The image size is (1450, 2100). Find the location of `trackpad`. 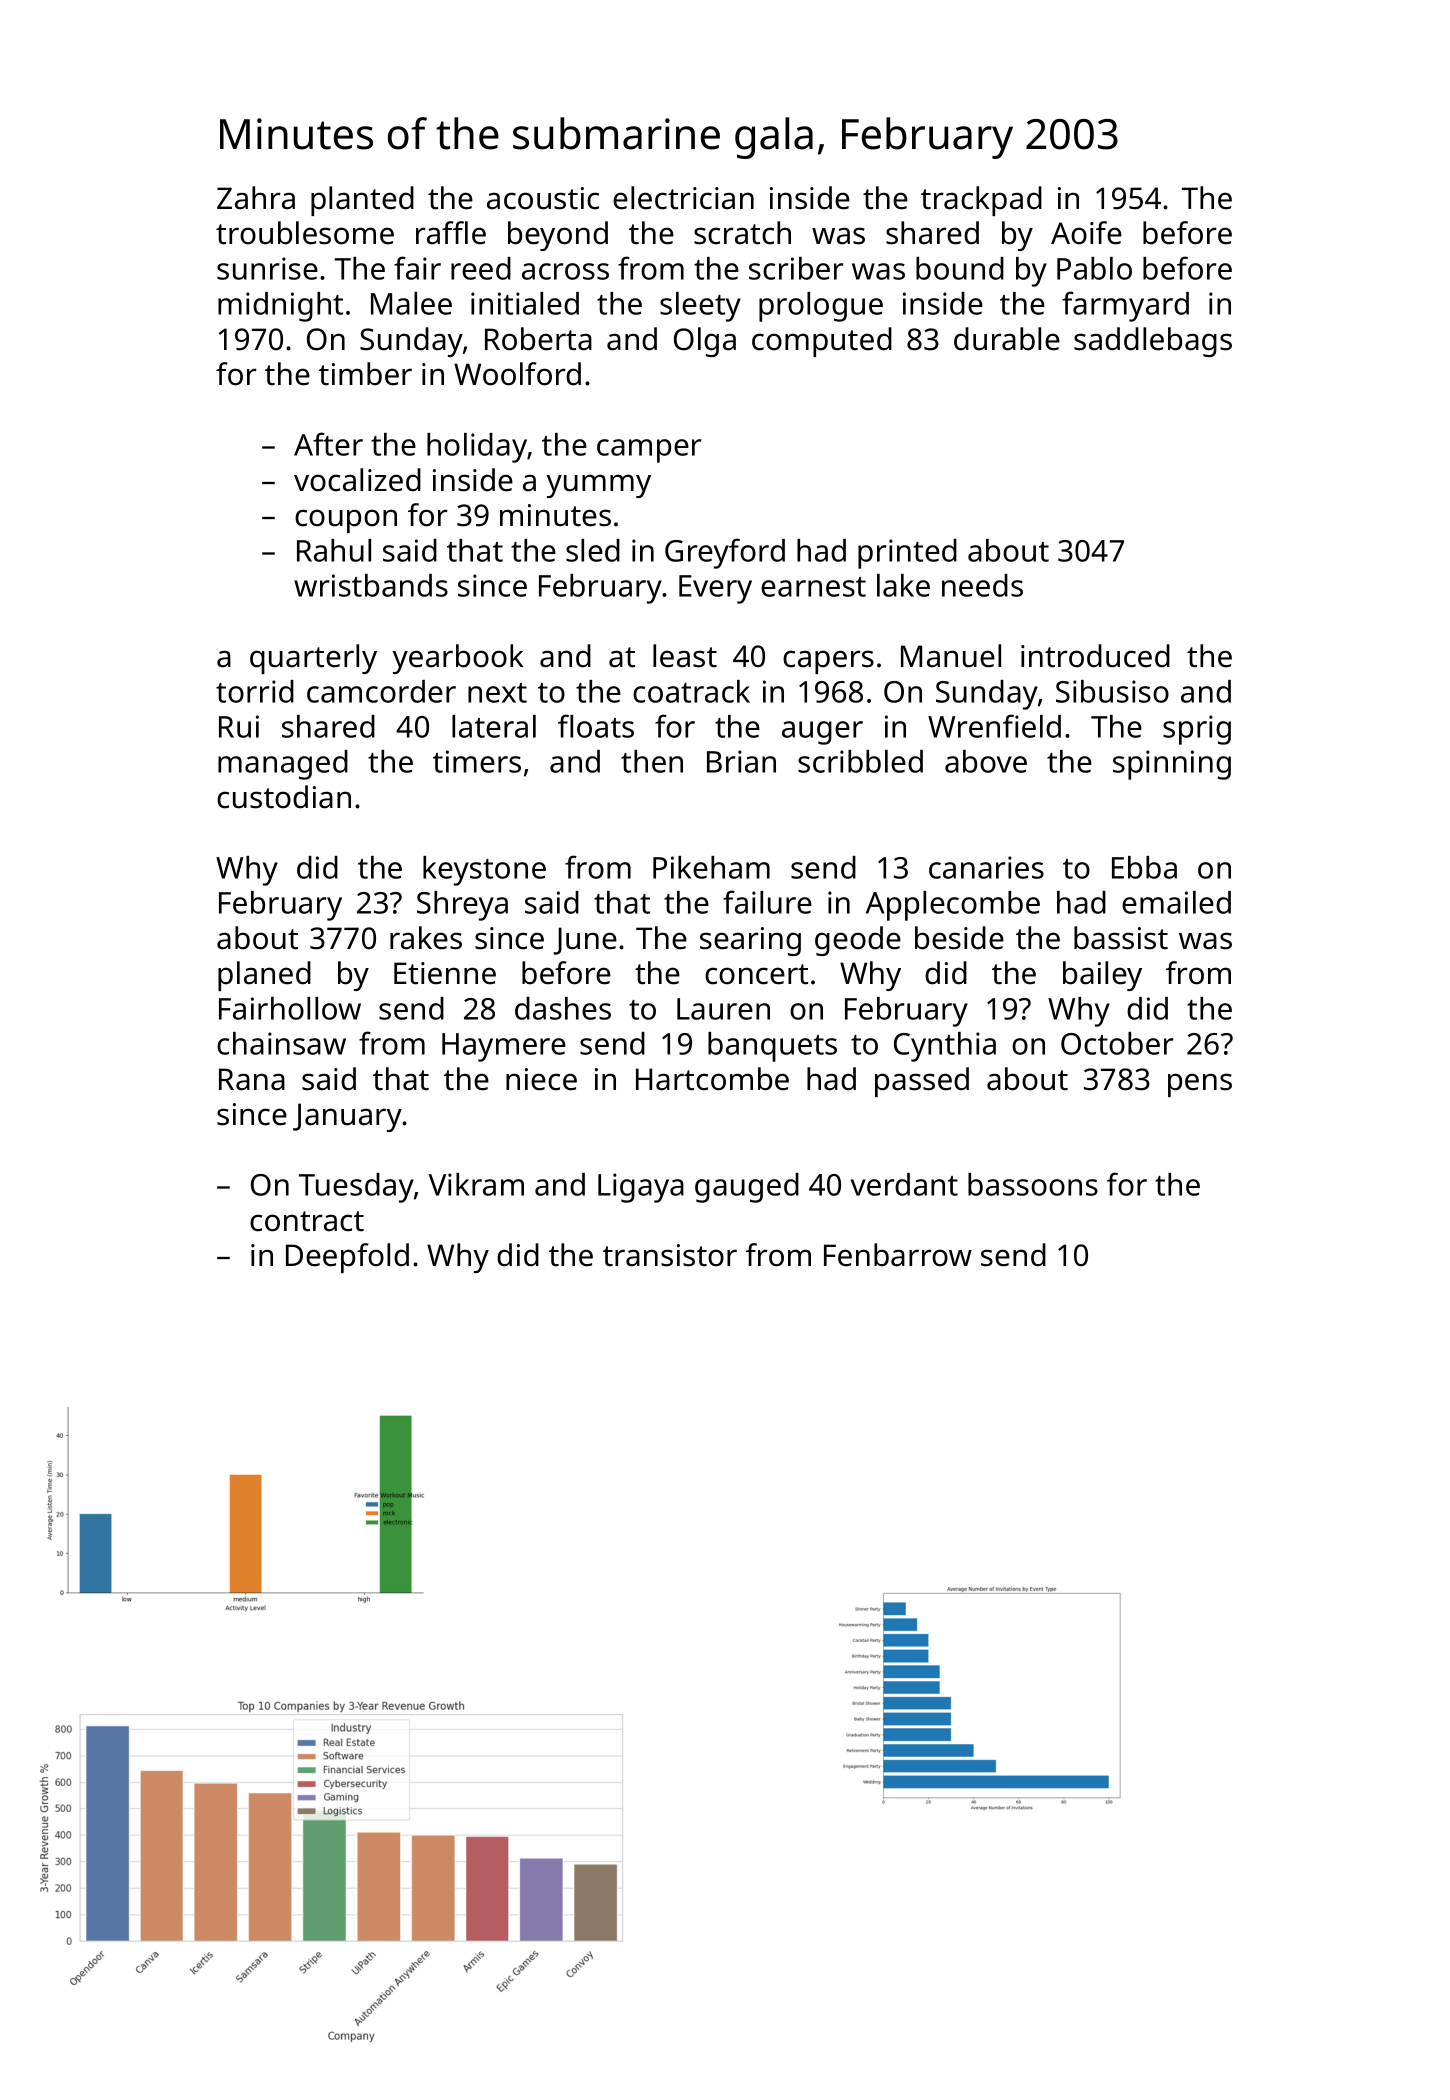

trackpad is located at coordinates (981, 201).
